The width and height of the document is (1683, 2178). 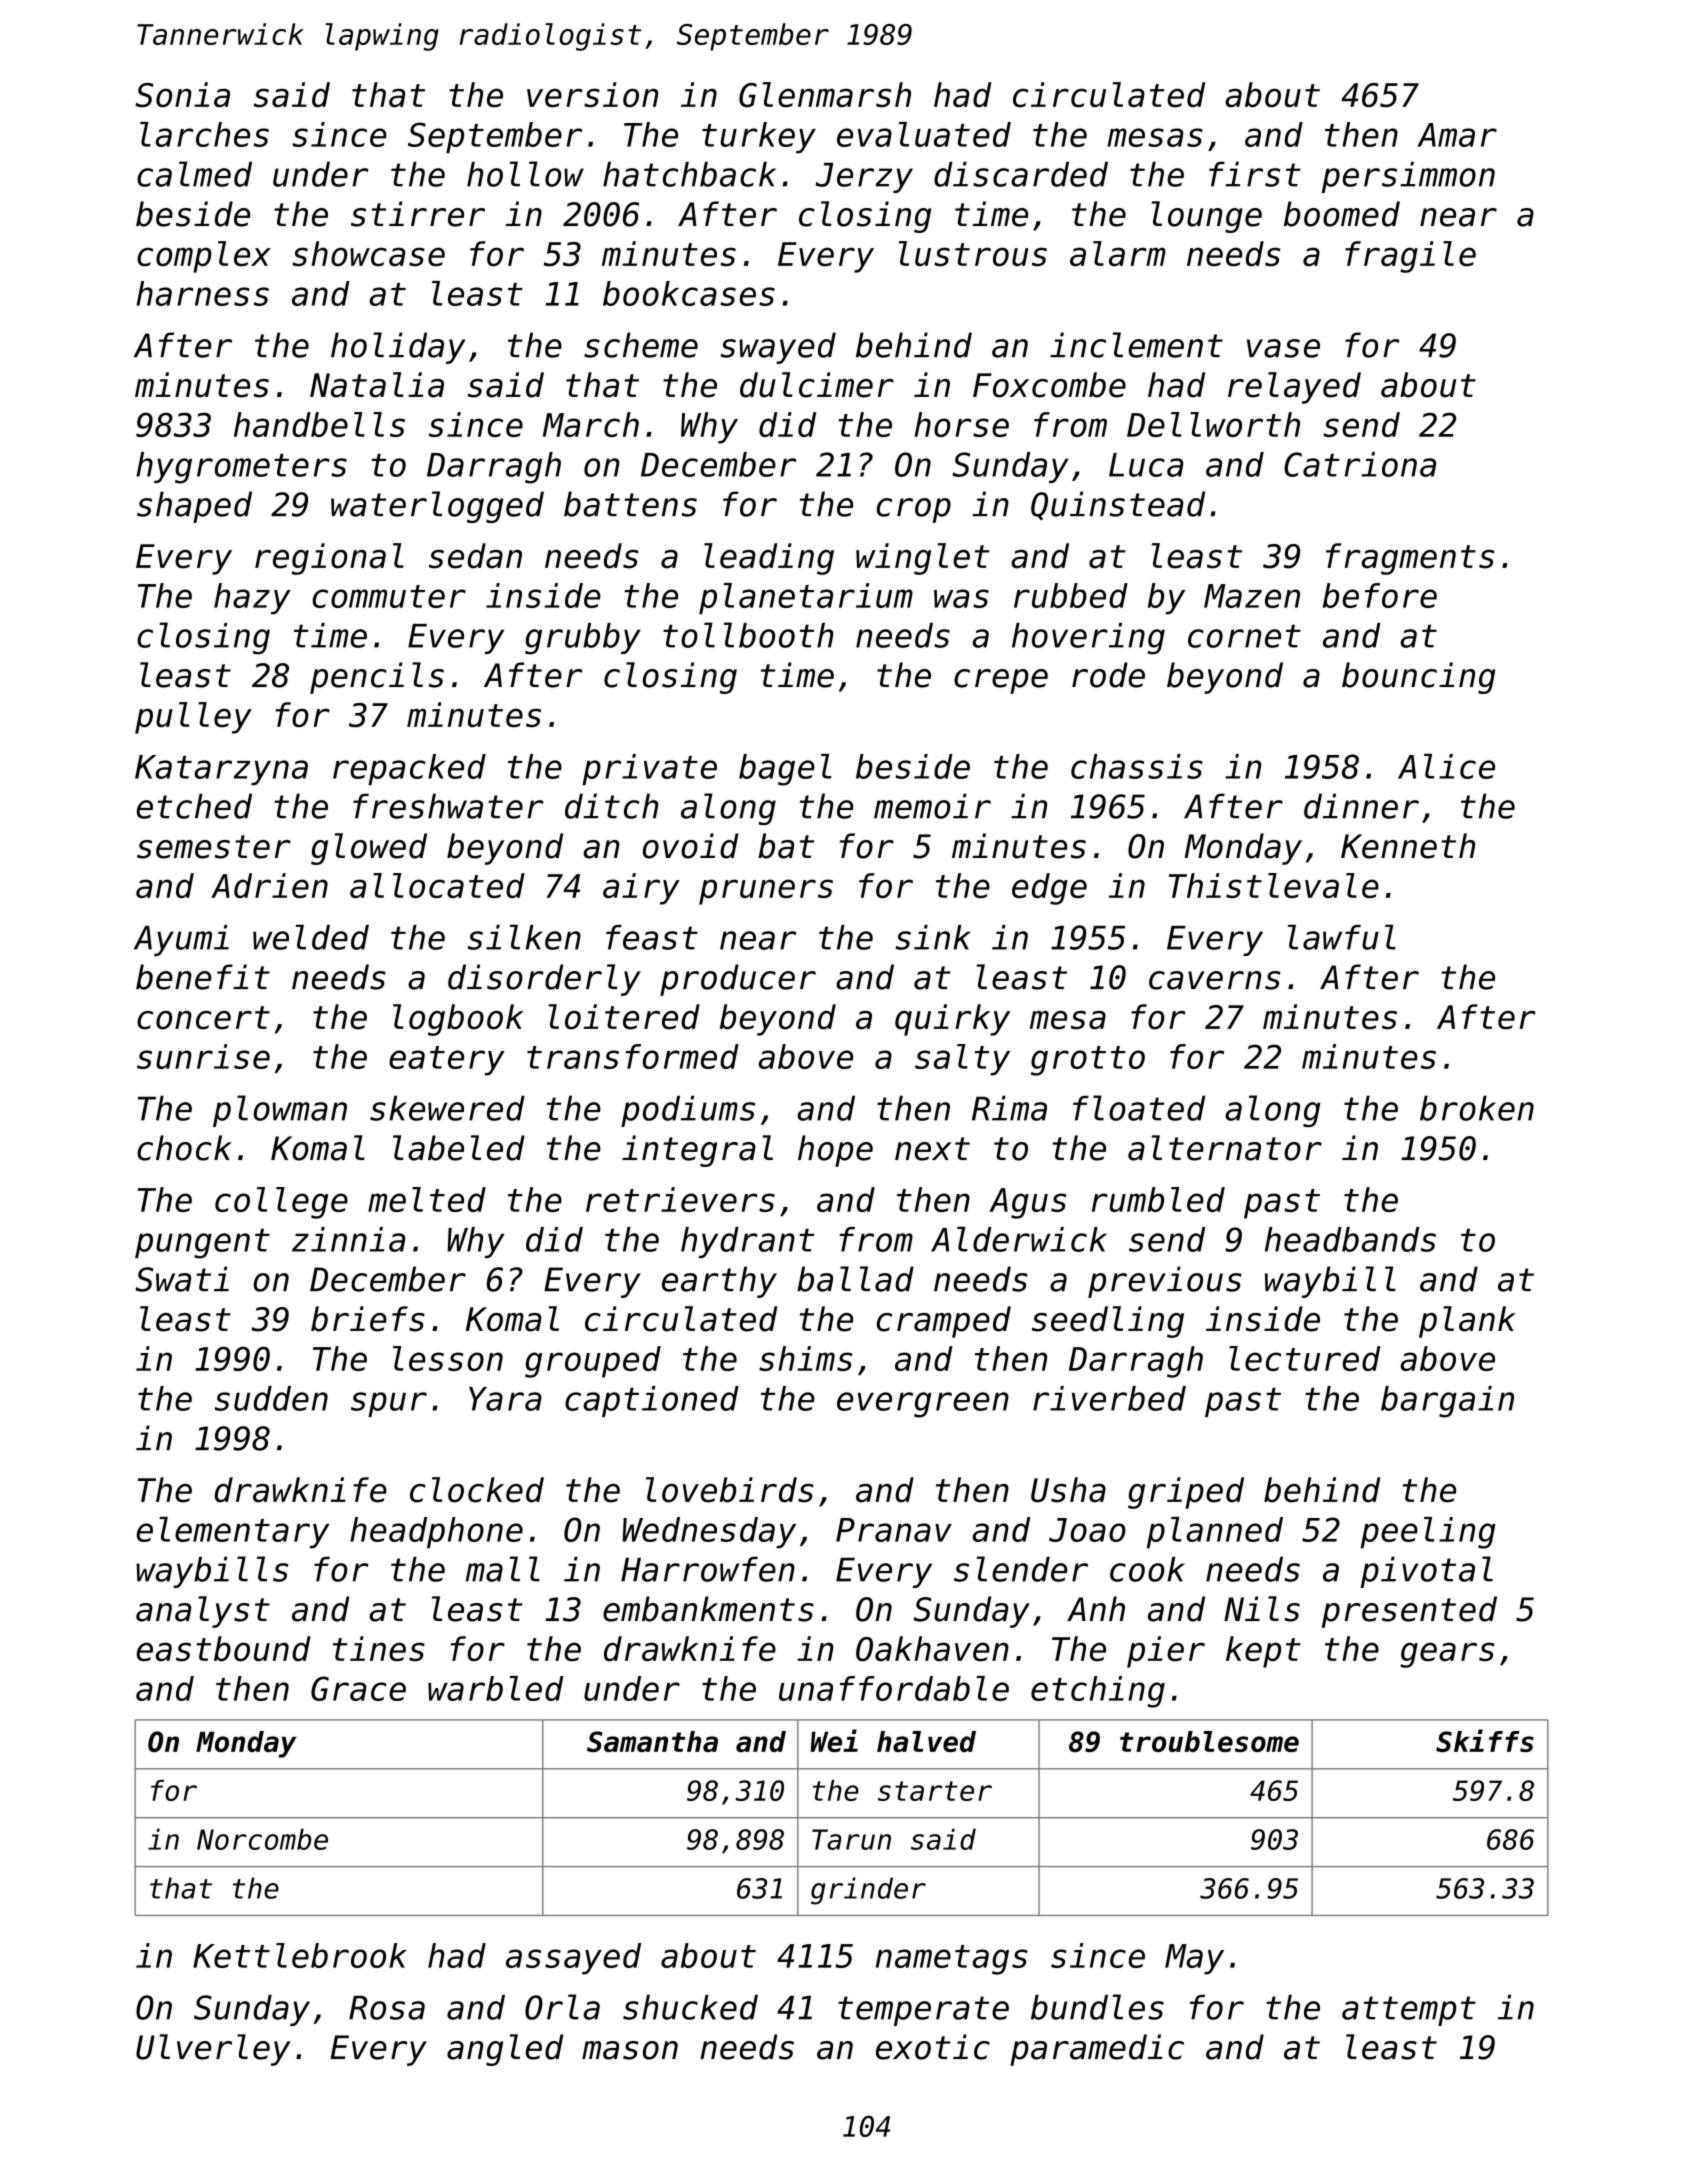 What do you see at coordinates (1207, 217) in the document?
I see `lounge` at bounding box center [1207, 217].
